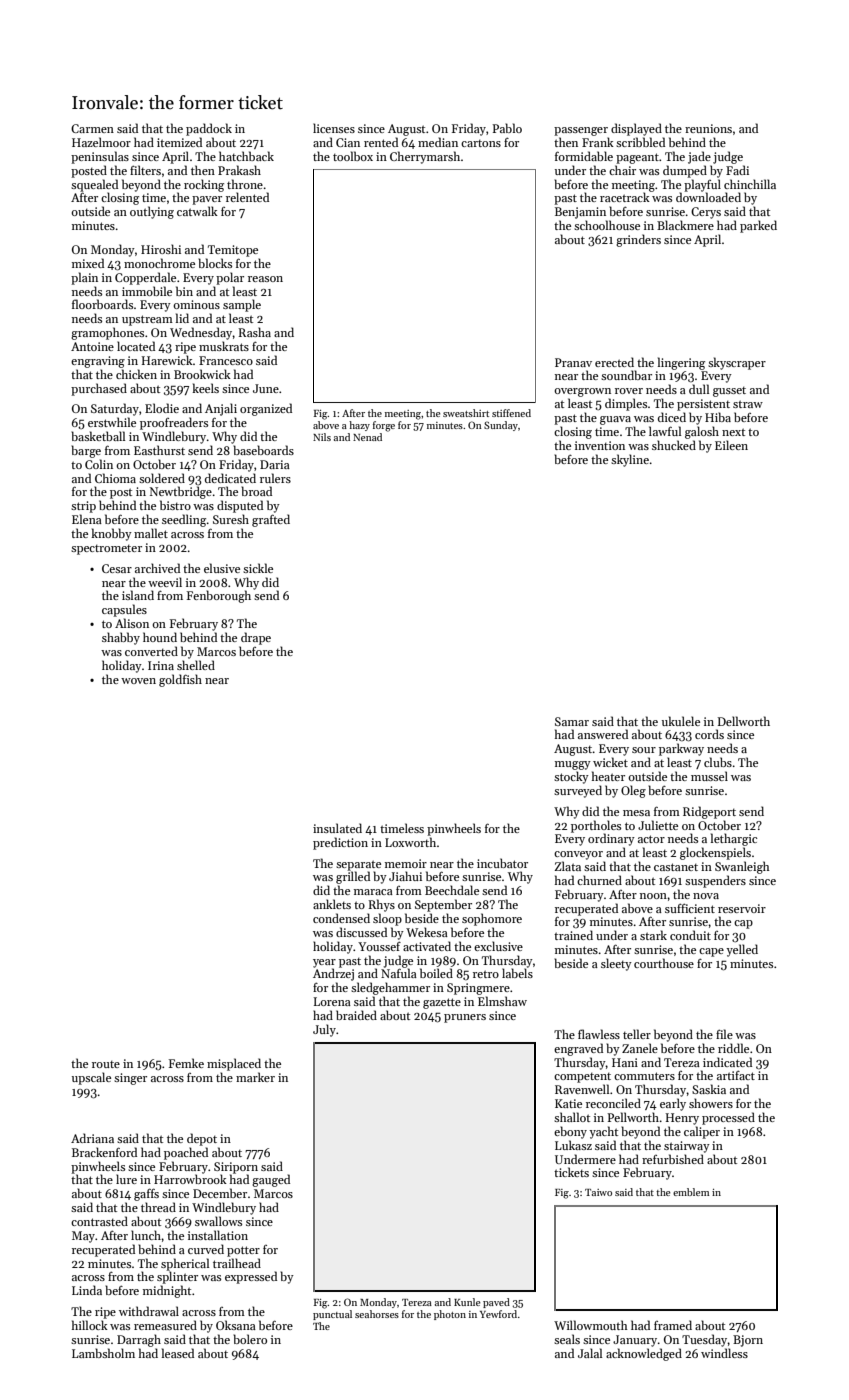 The image size is (849, 1400). What do you see at coordinates (332, 904) in the screenshot?
I see `anklets` at bounding box center [332, 904].
